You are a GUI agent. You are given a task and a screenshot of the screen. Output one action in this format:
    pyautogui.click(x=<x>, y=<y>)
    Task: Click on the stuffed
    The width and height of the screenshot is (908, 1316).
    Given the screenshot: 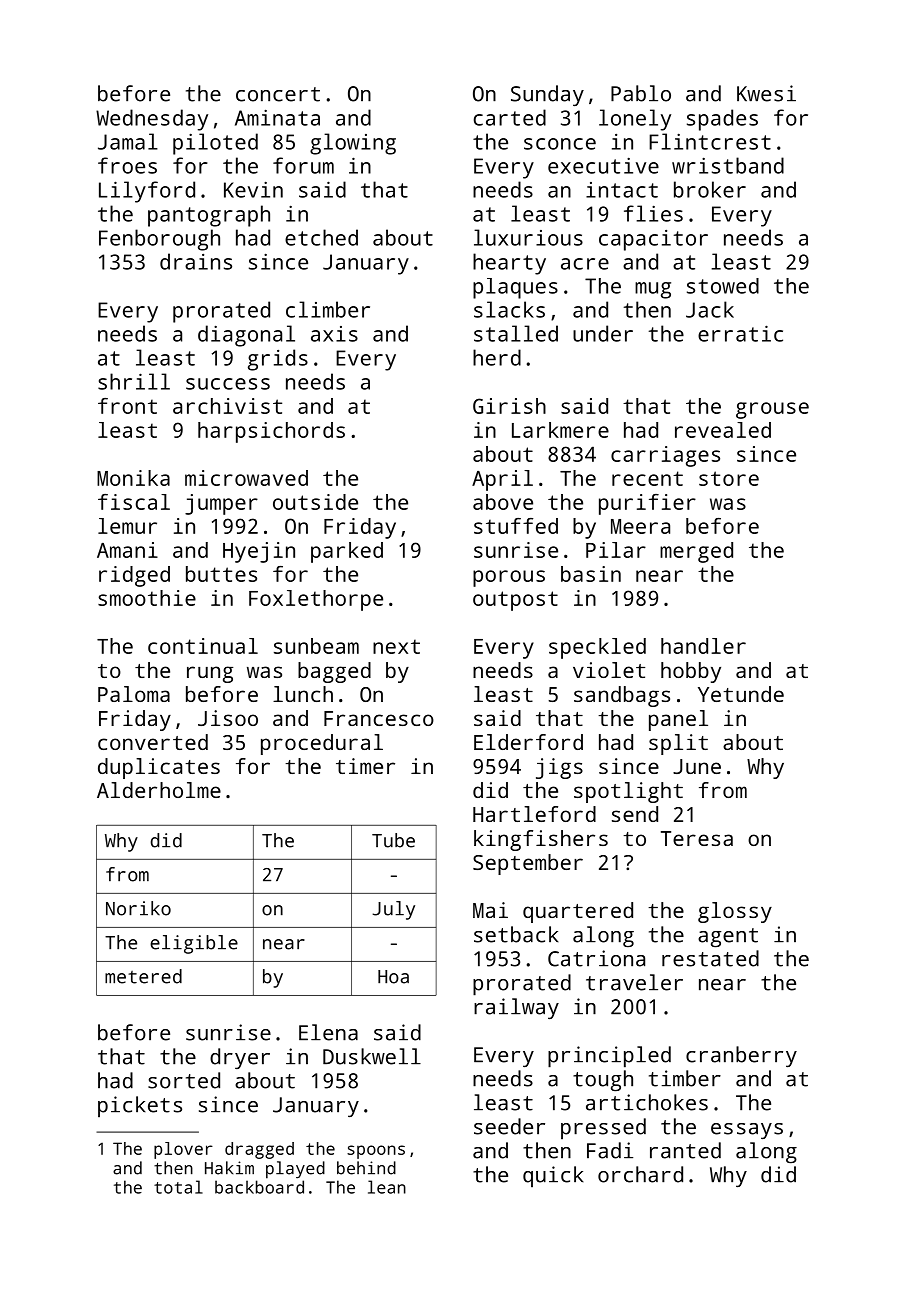 What is the action you would take?
    pyautogui.click(x=516, y=526)
